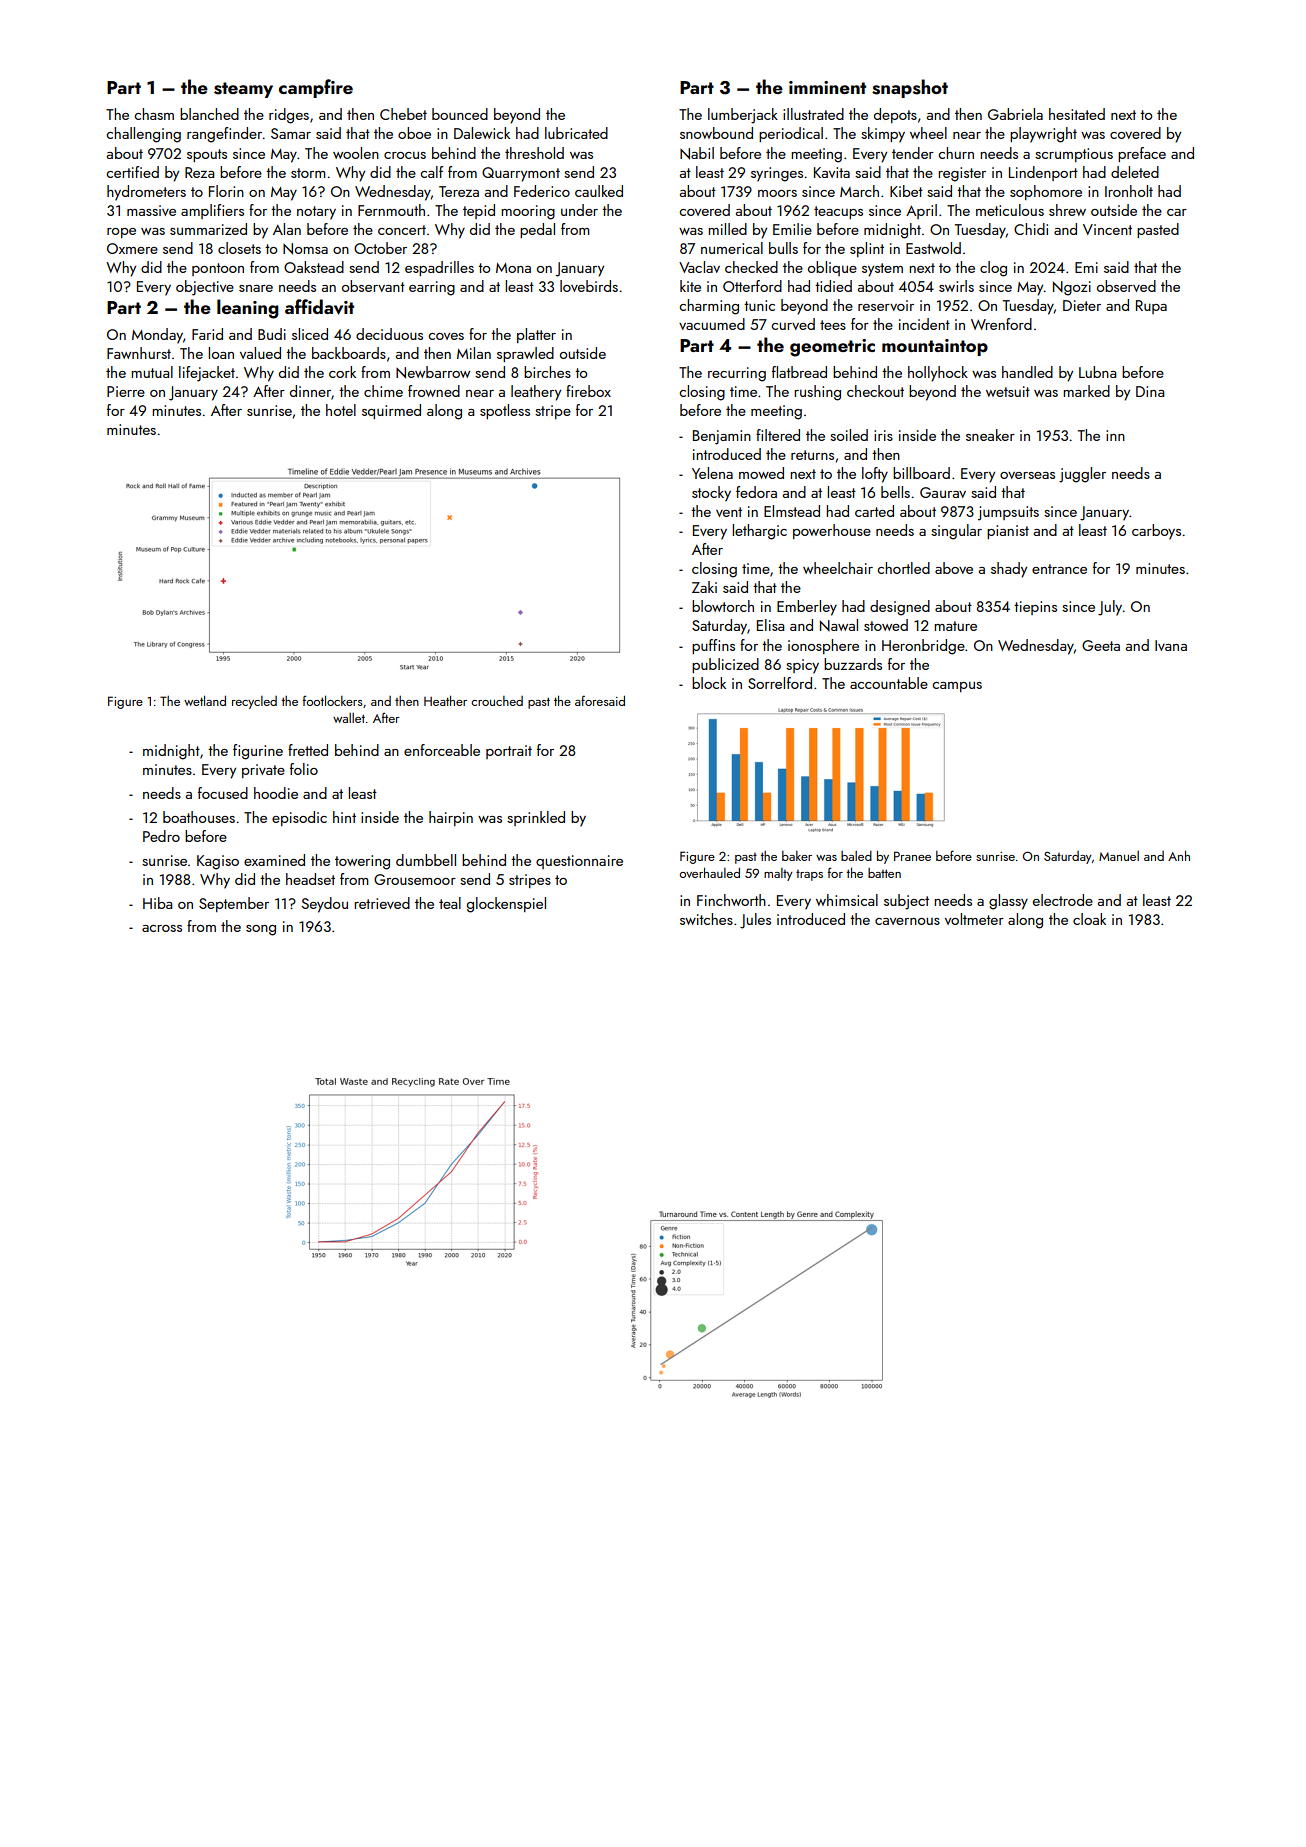 This page has width=1306, height=1847. What do you see at coordinates (1063, 900) in the page?
I see `electrode` at bounding box center [1063, 900].
